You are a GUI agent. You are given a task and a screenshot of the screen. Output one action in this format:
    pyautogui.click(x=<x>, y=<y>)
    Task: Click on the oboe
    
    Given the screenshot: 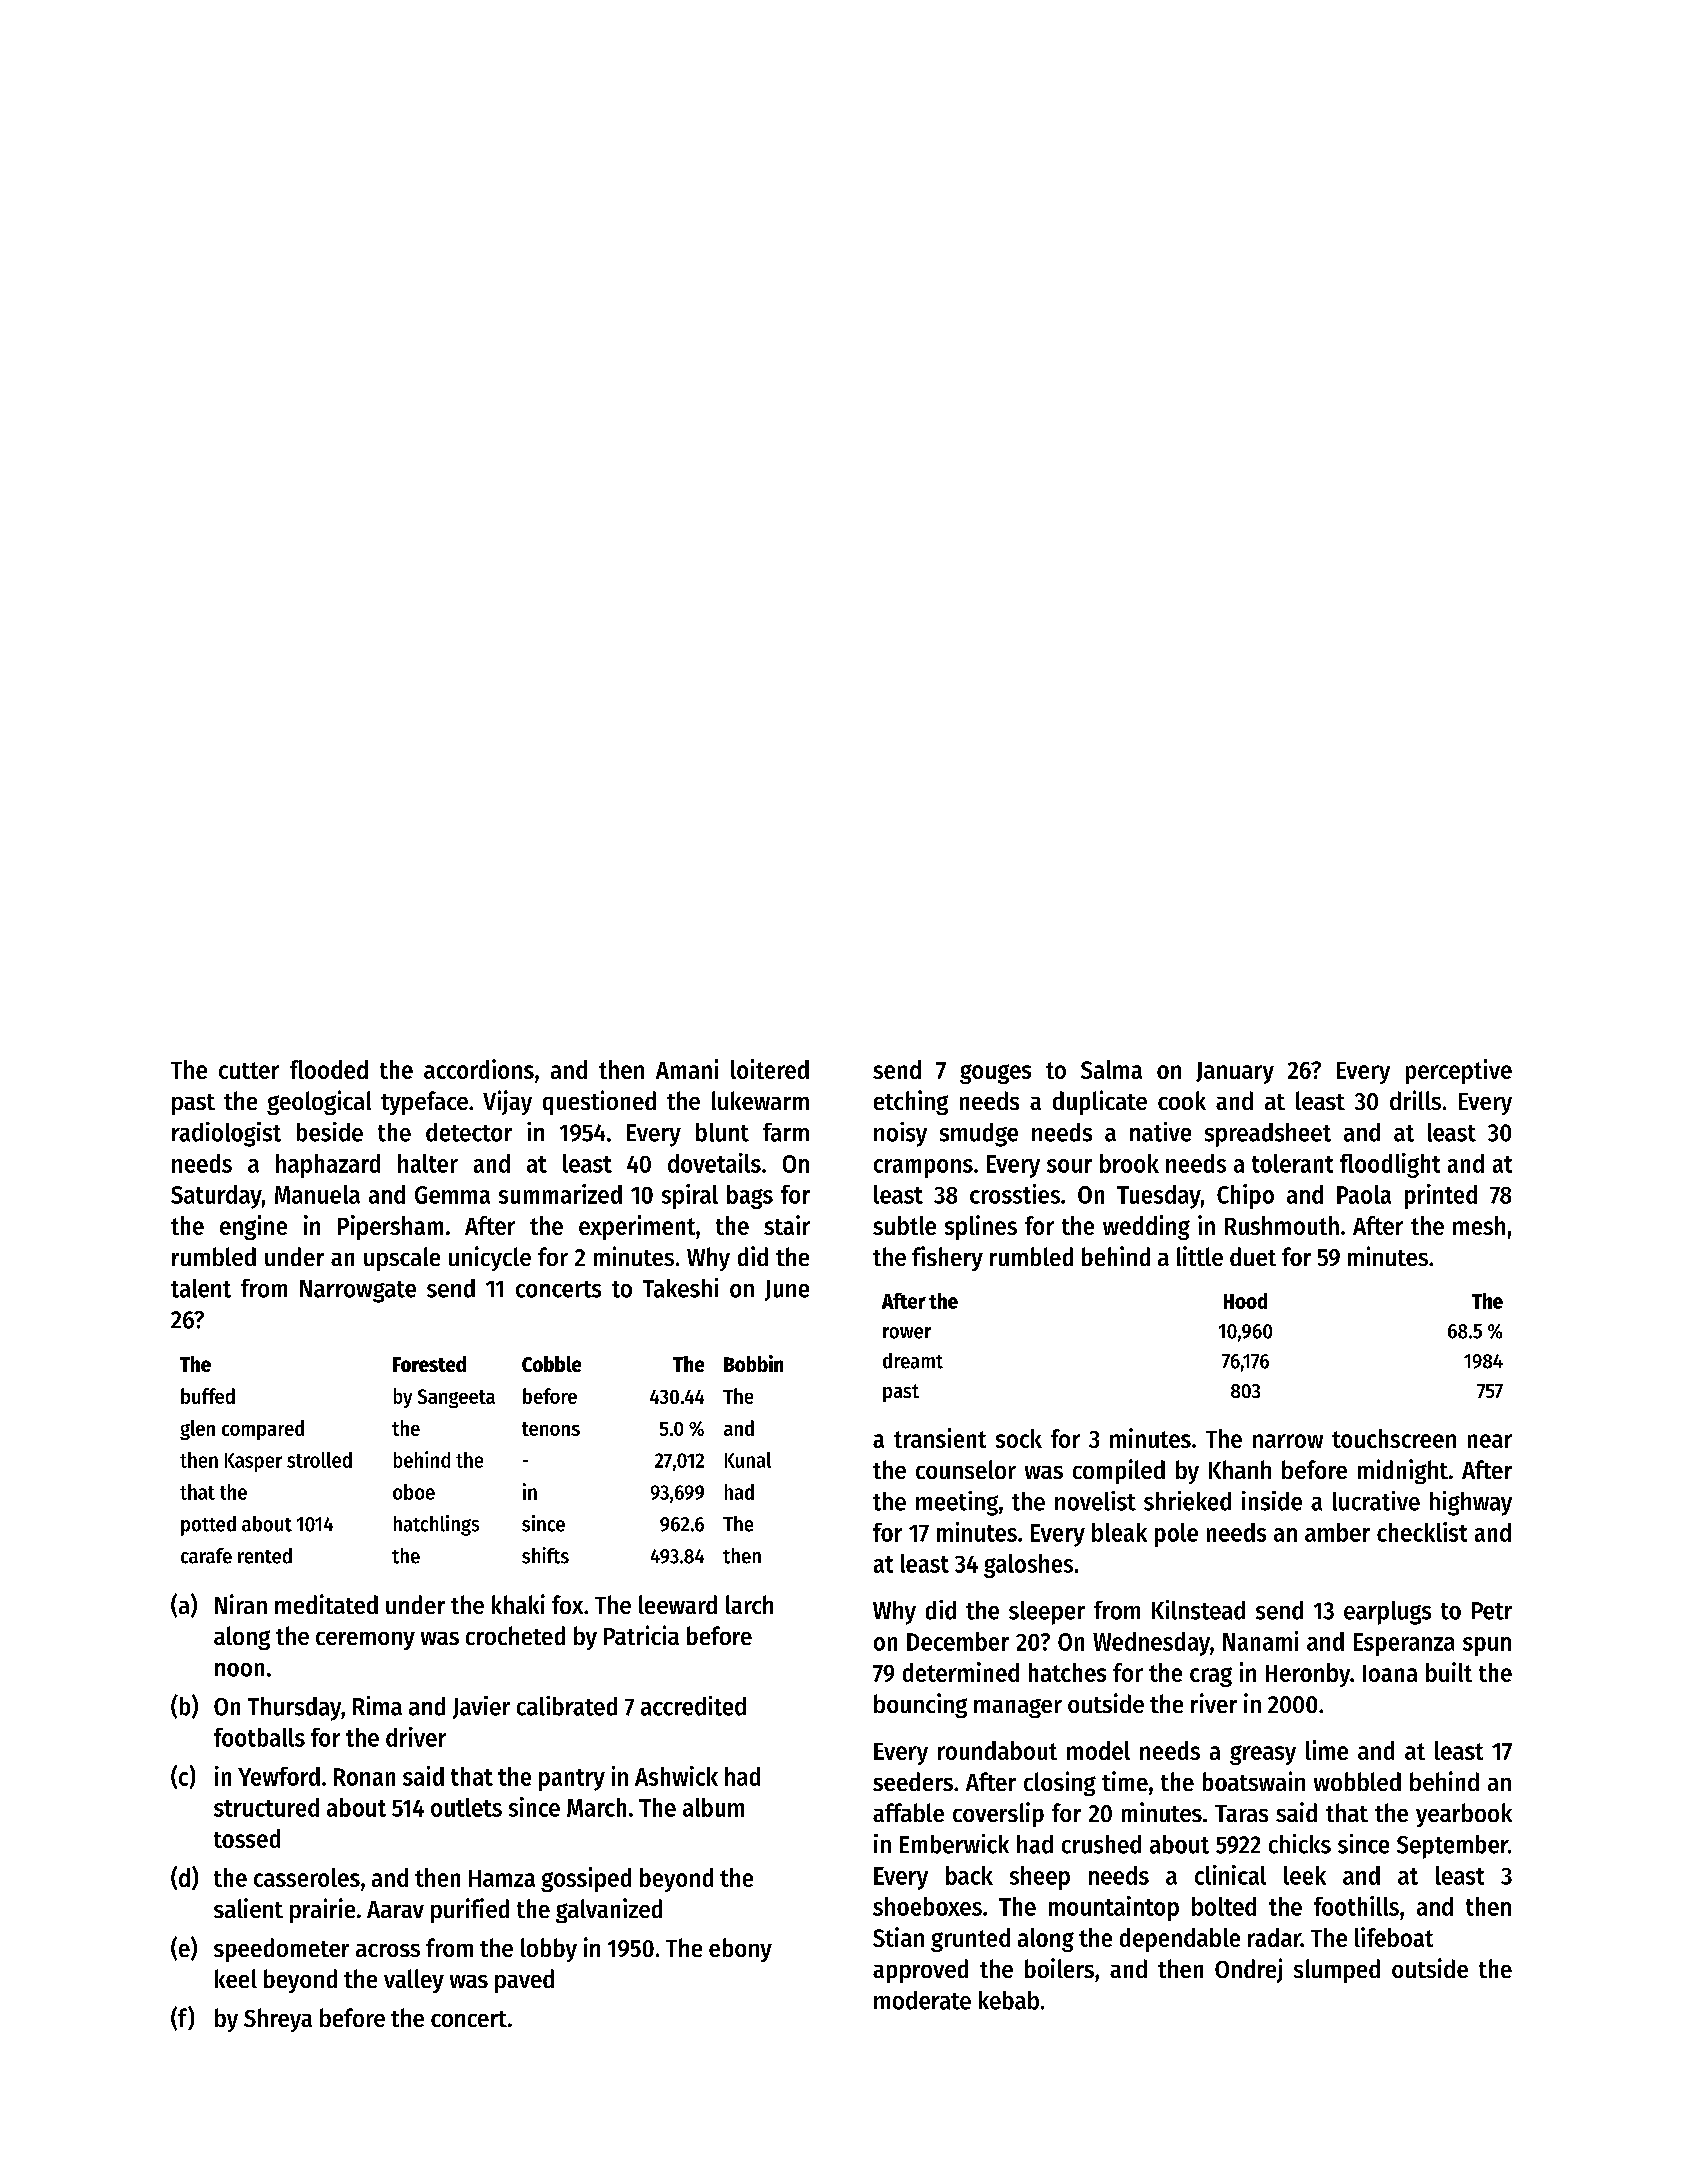 What is the action you would take?
    pyautogui.click(x=414, y=1492)
